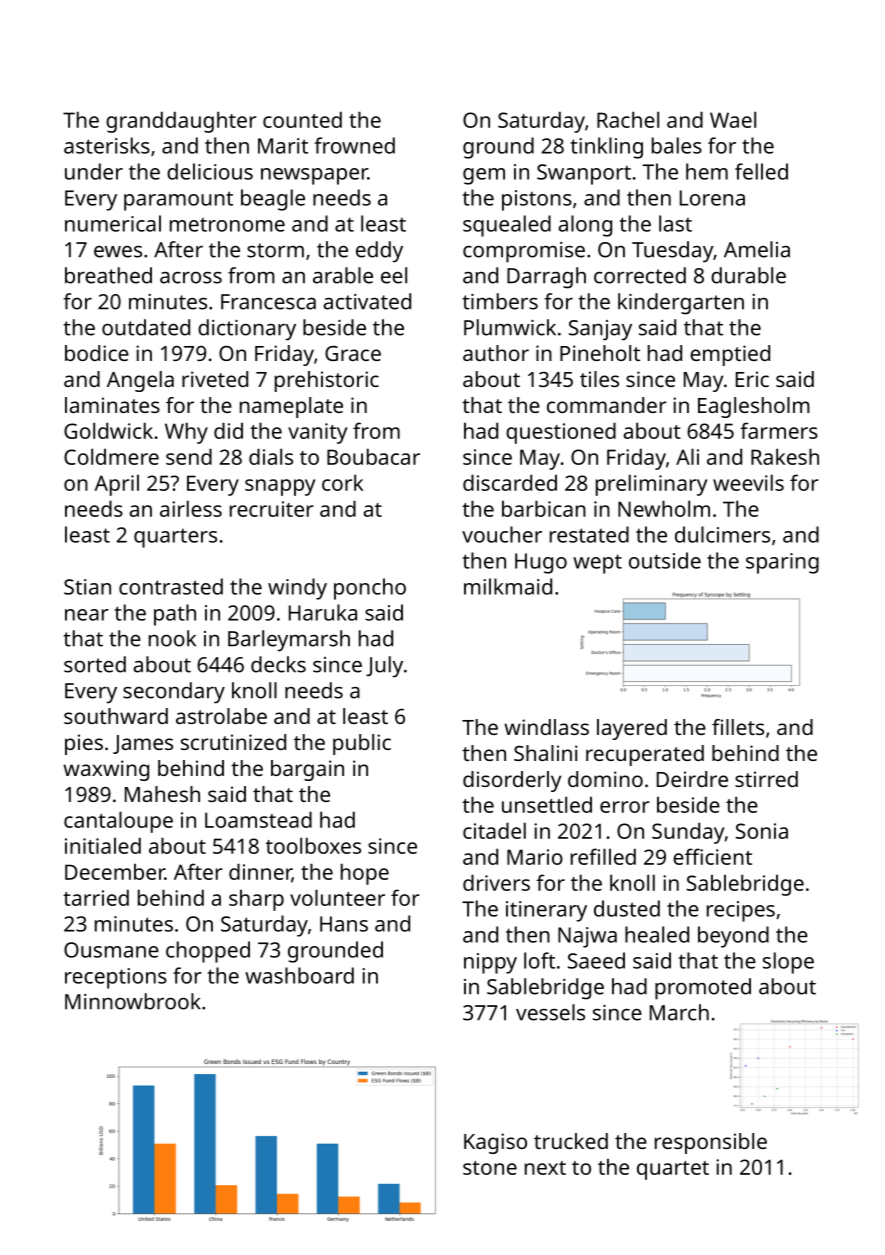 Image resolution: width=885 pixels, height=1255 pixels. What do you see at coordinates (133, 1001) in the screenshot?
I see `Minnowbrook` at bounding box center [133, 1001].
